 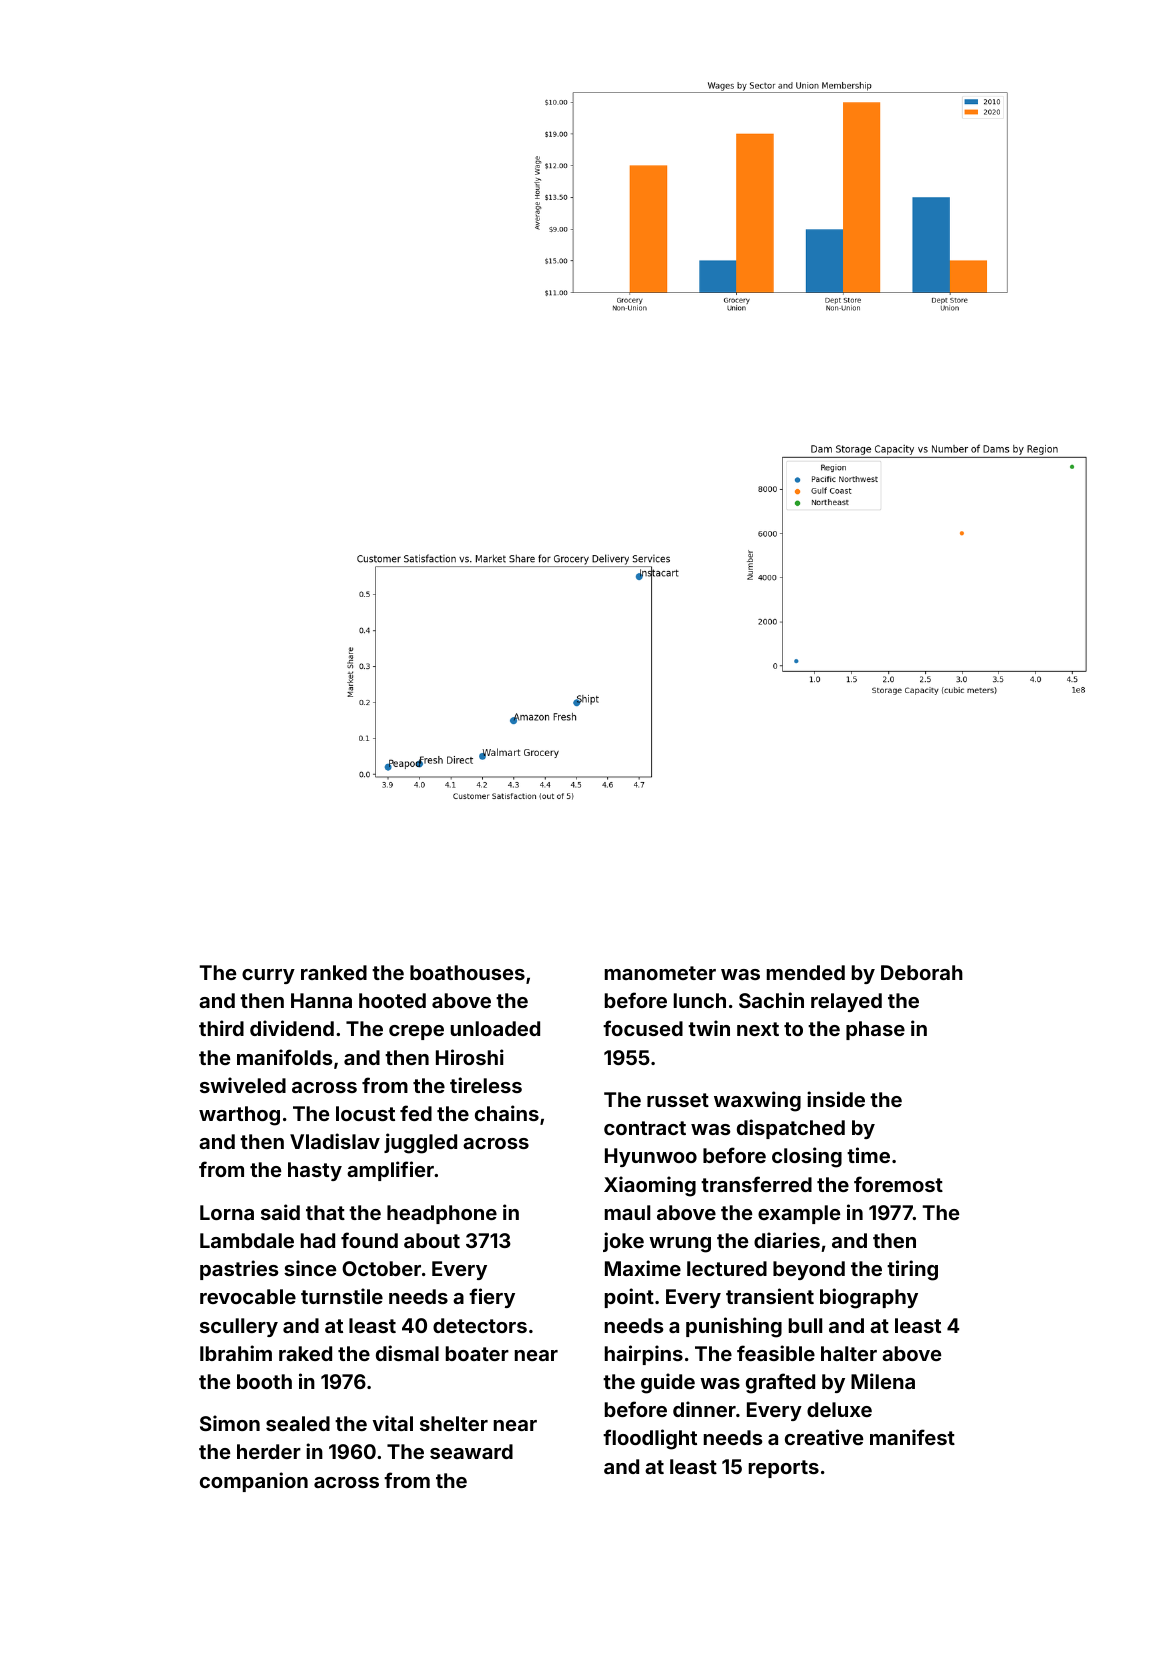 I want to click on chains, so click(x=507, y=1113).
